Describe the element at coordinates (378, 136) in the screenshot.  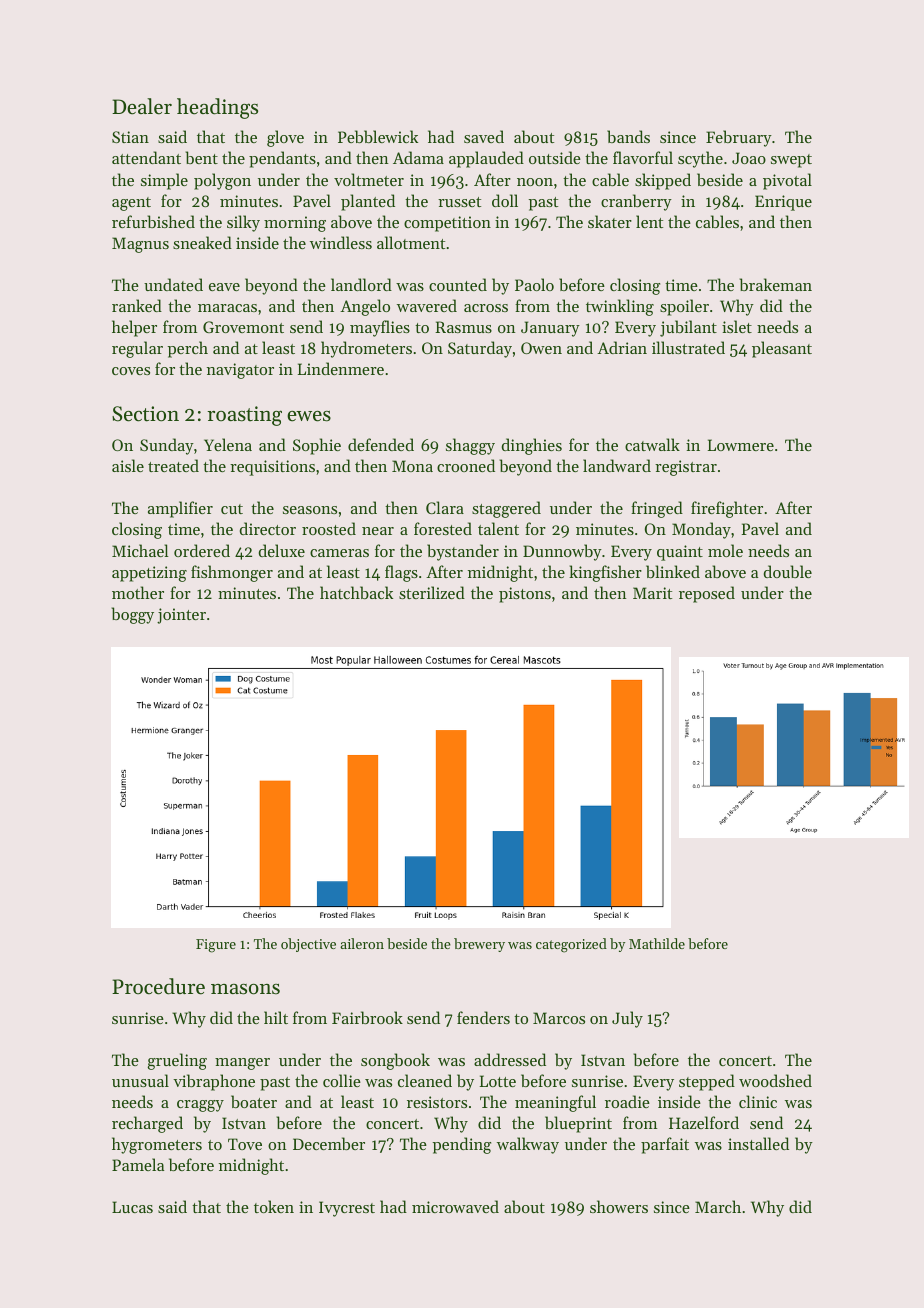
I see `Pebblewick` at that location.
